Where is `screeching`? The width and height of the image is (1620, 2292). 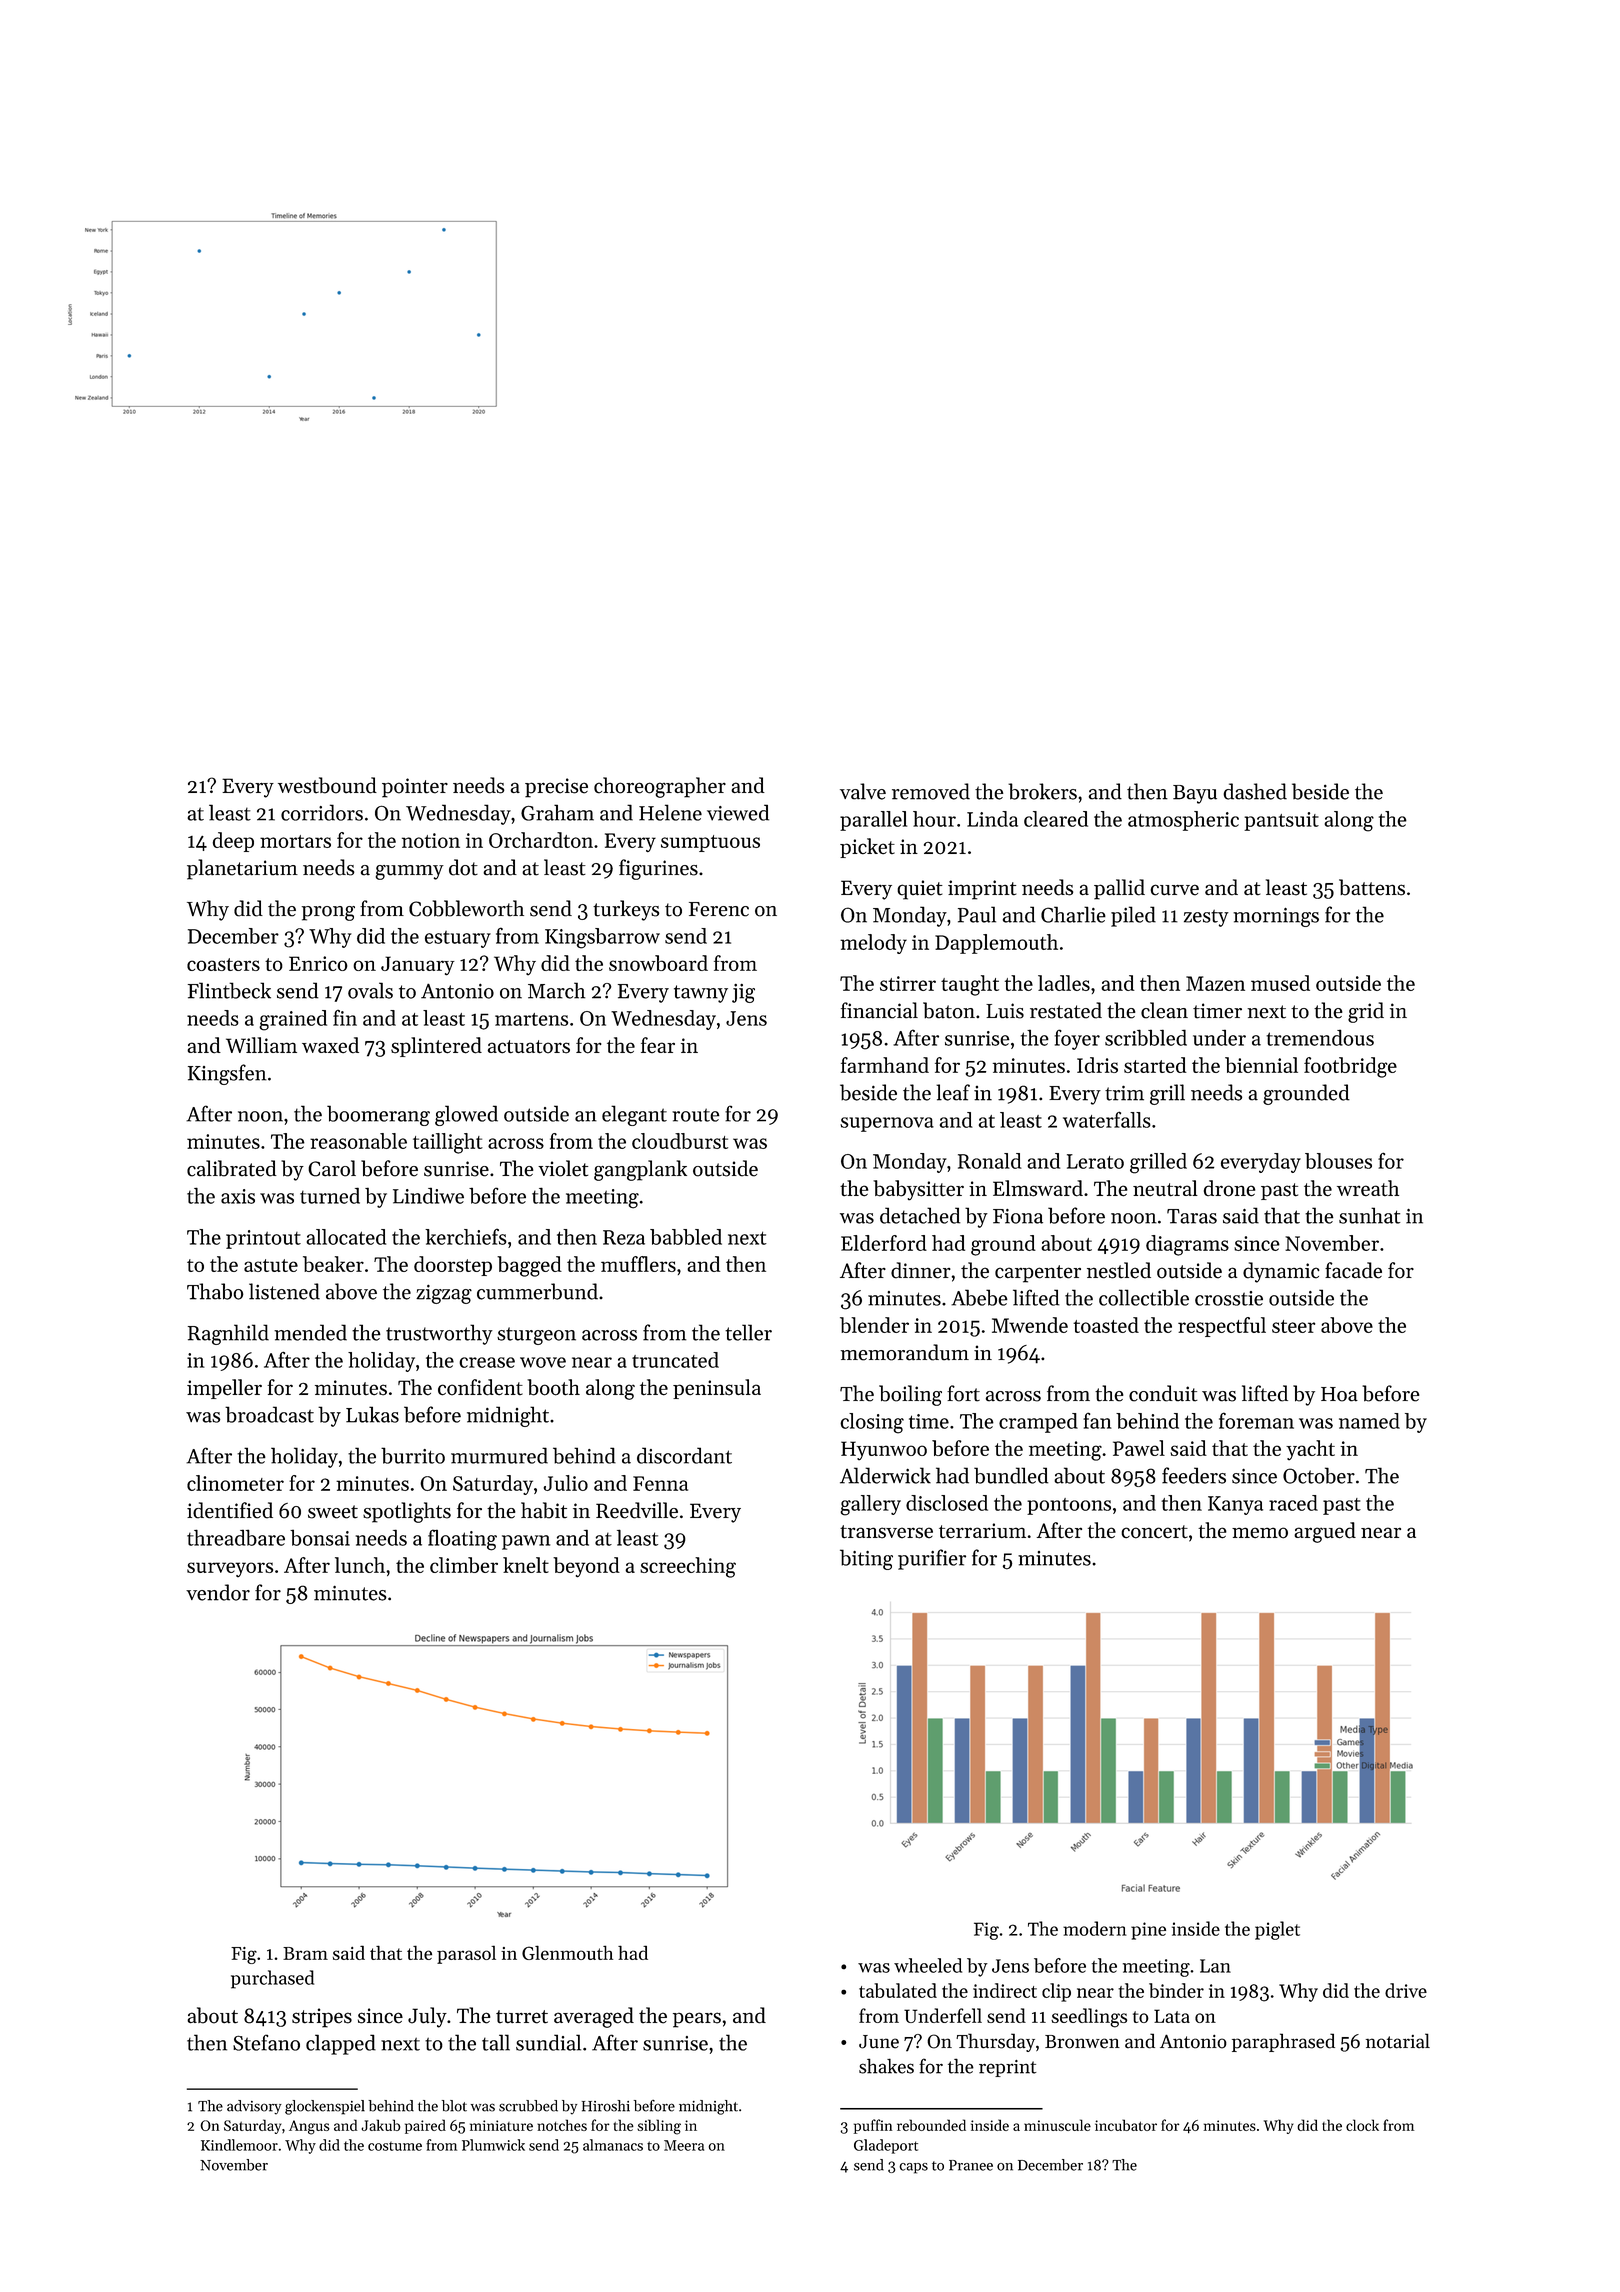
screeching is located at coordinates (688, 1567).
